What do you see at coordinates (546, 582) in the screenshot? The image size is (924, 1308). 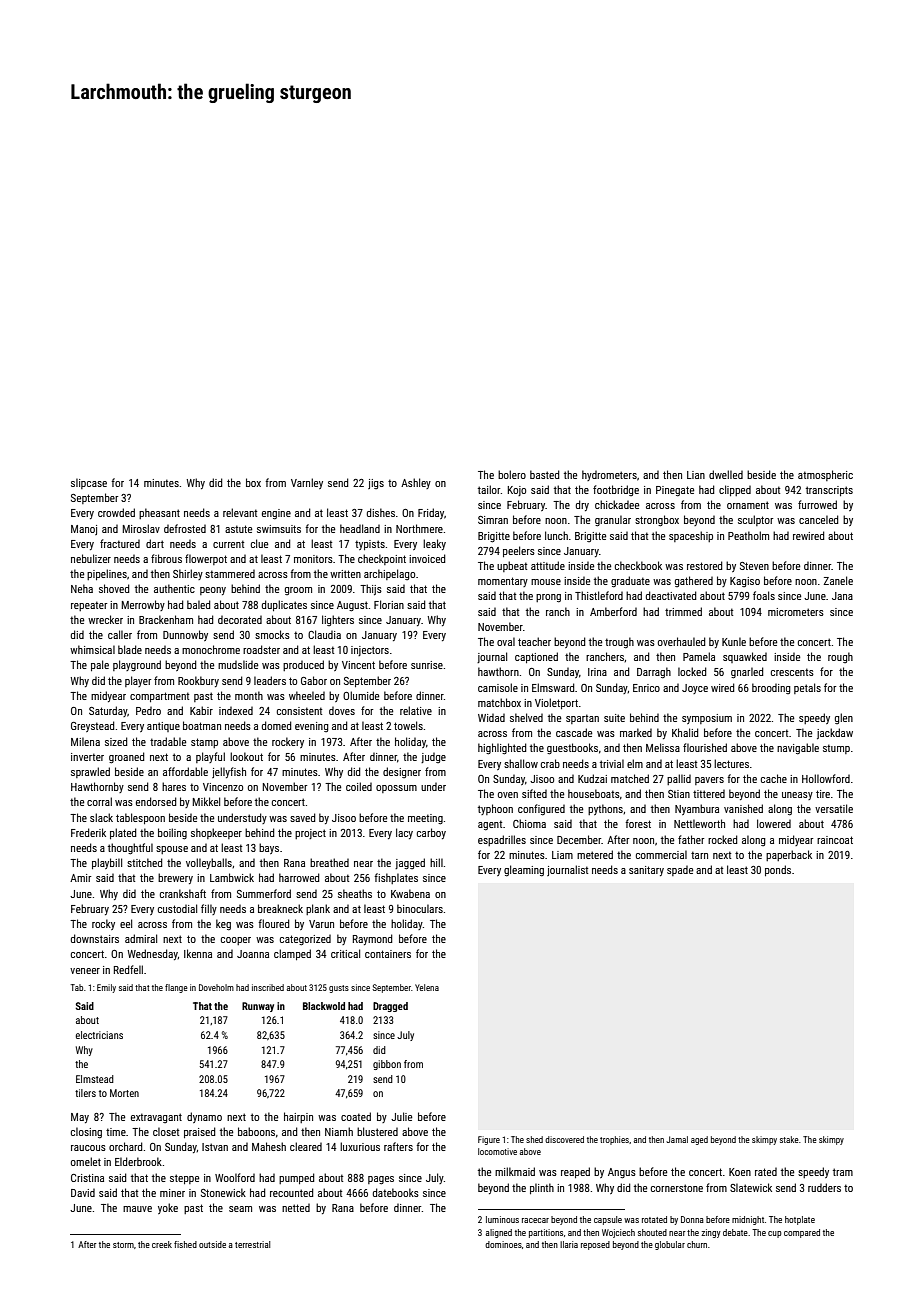 I see `mouse` at bounding box center [546, 582].
